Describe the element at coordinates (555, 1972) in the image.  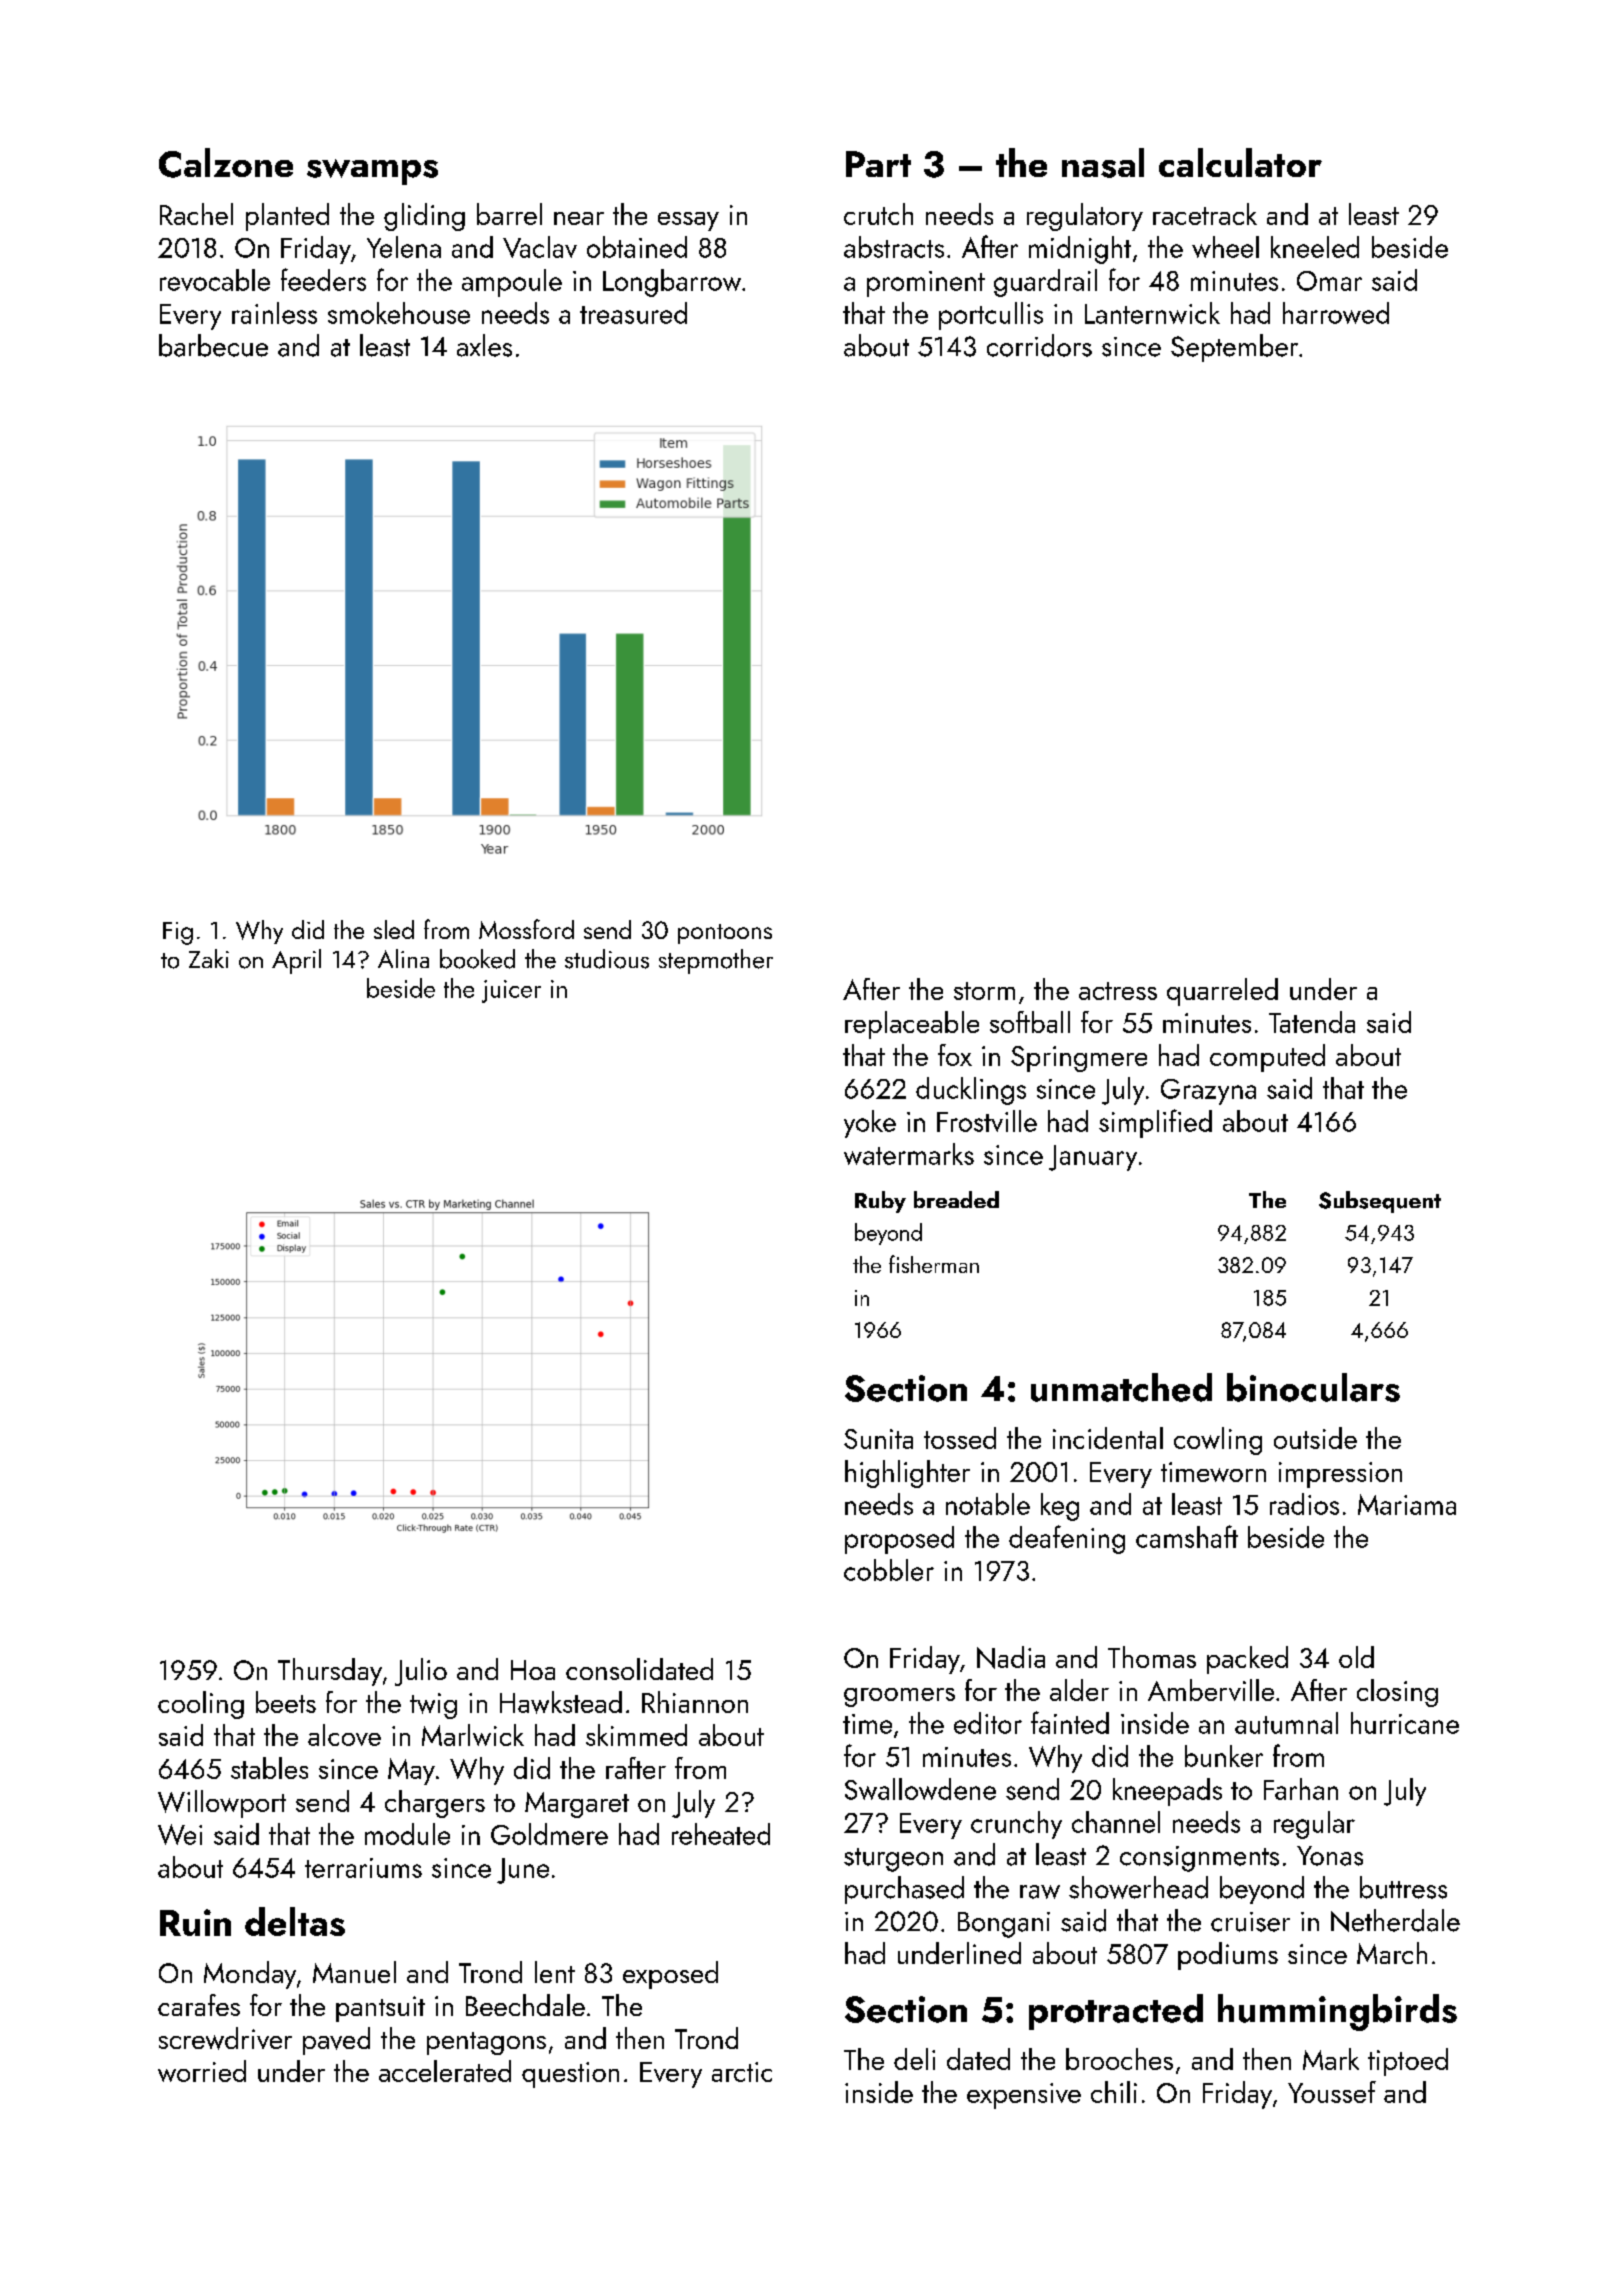
I see `lent` at that location.
